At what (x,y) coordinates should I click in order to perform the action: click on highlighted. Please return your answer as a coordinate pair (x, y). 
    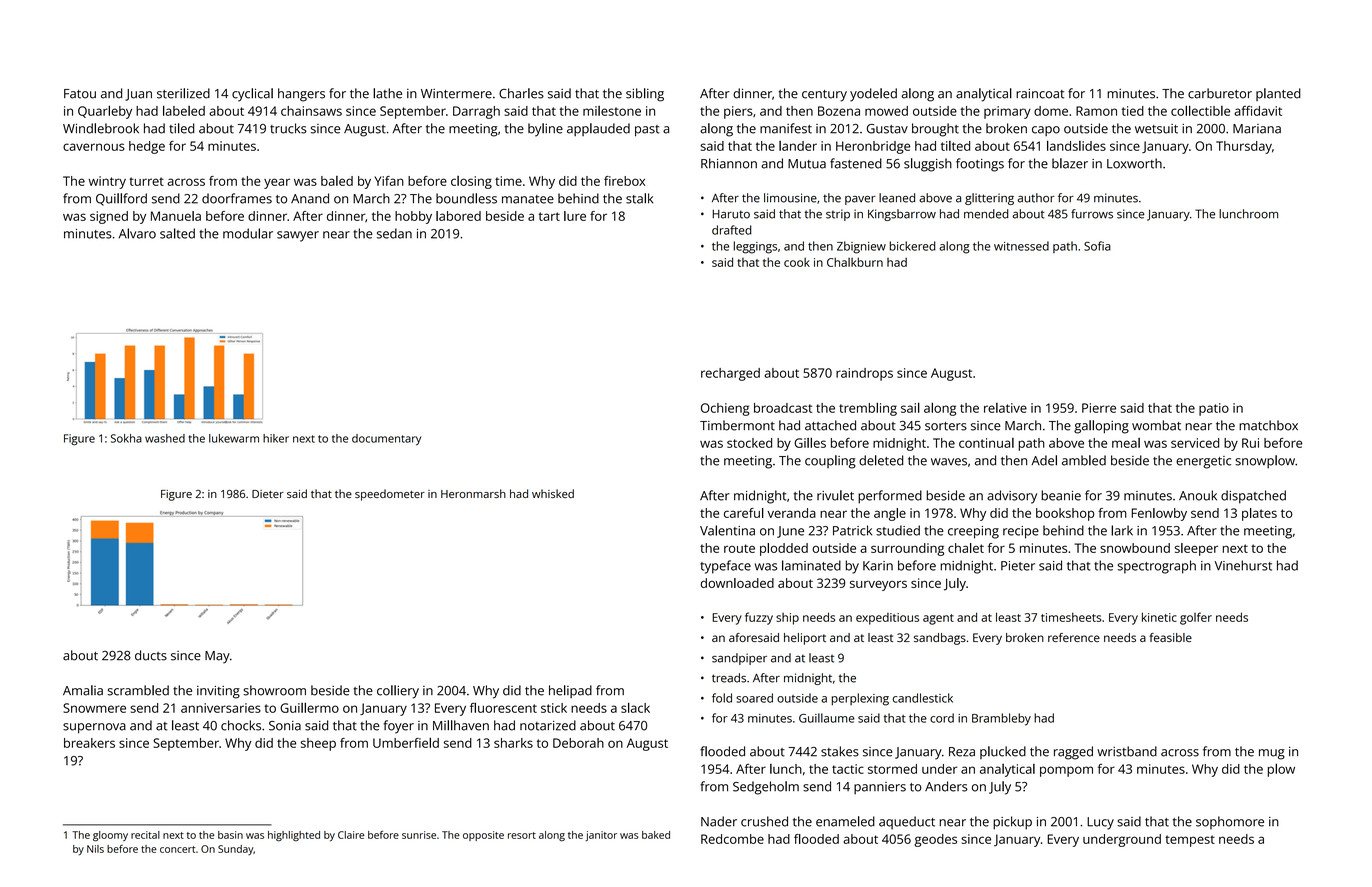
    Looking at the image, I should click on (294, 836).
